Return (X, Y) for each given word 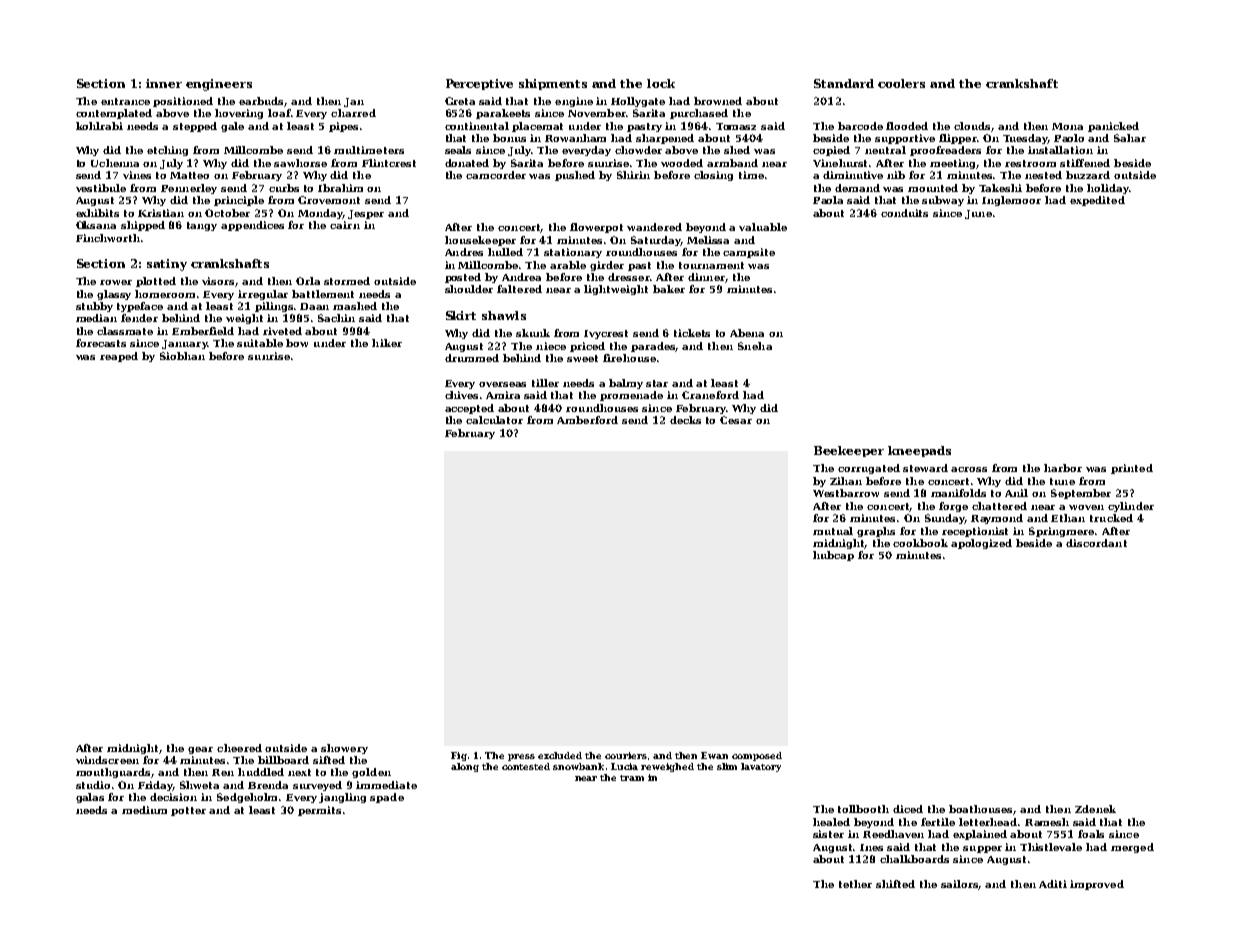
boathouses (981, 810)
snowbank (578, 766)
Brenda (268, 785)
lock (661, 83)
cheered (239, 748)
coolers (901, 83)
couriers (626, 755)
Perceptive (479, 84)
